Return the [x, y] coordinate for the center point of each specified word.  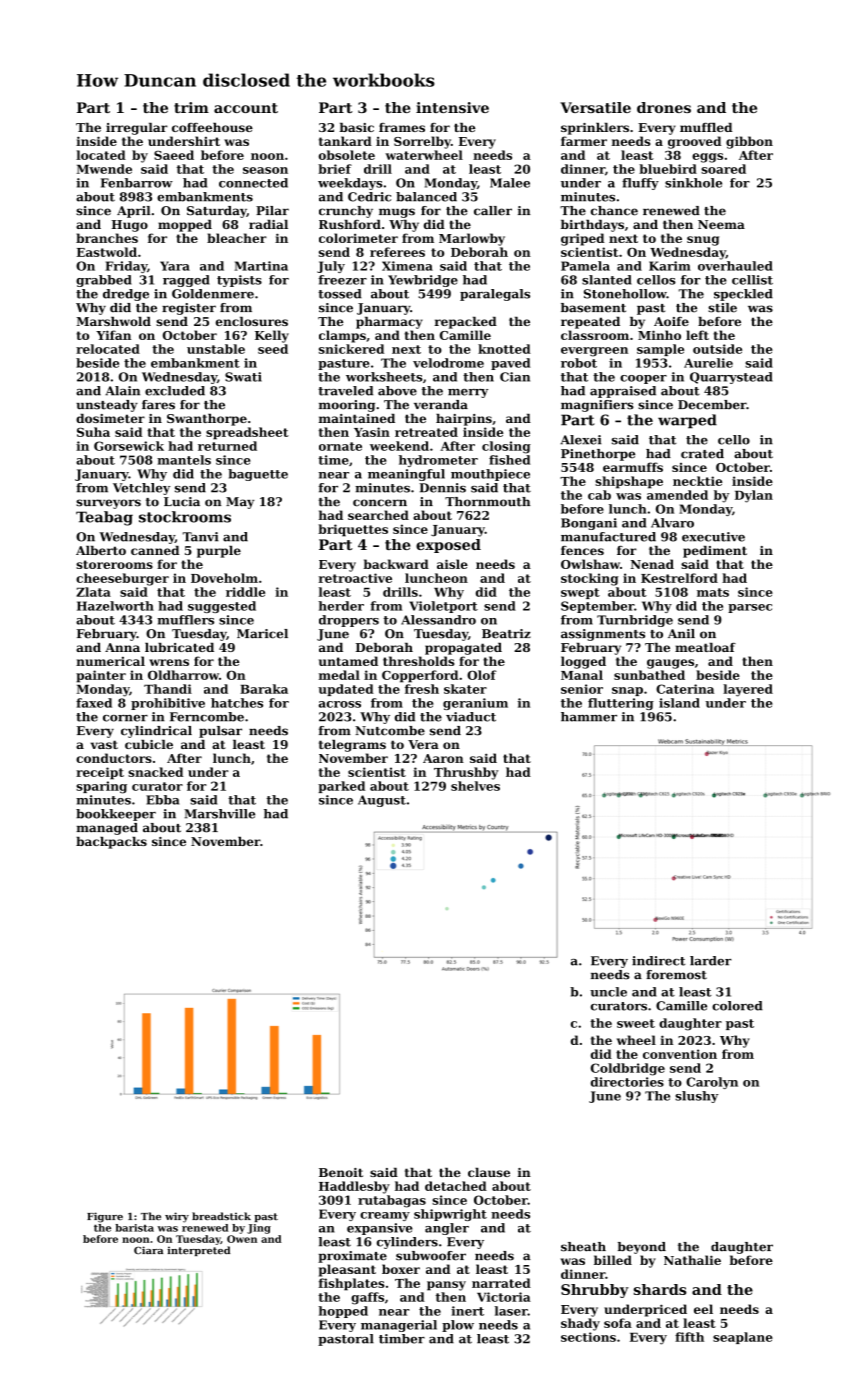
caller [493, 211]
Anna [122, 647]
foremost [676, 975]
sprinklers [595, 129]
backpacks [111, 843]
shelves [475, 786]
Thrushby [466, 773]
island [679, 703]
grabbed [104, 281]
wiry [177, 1217]
